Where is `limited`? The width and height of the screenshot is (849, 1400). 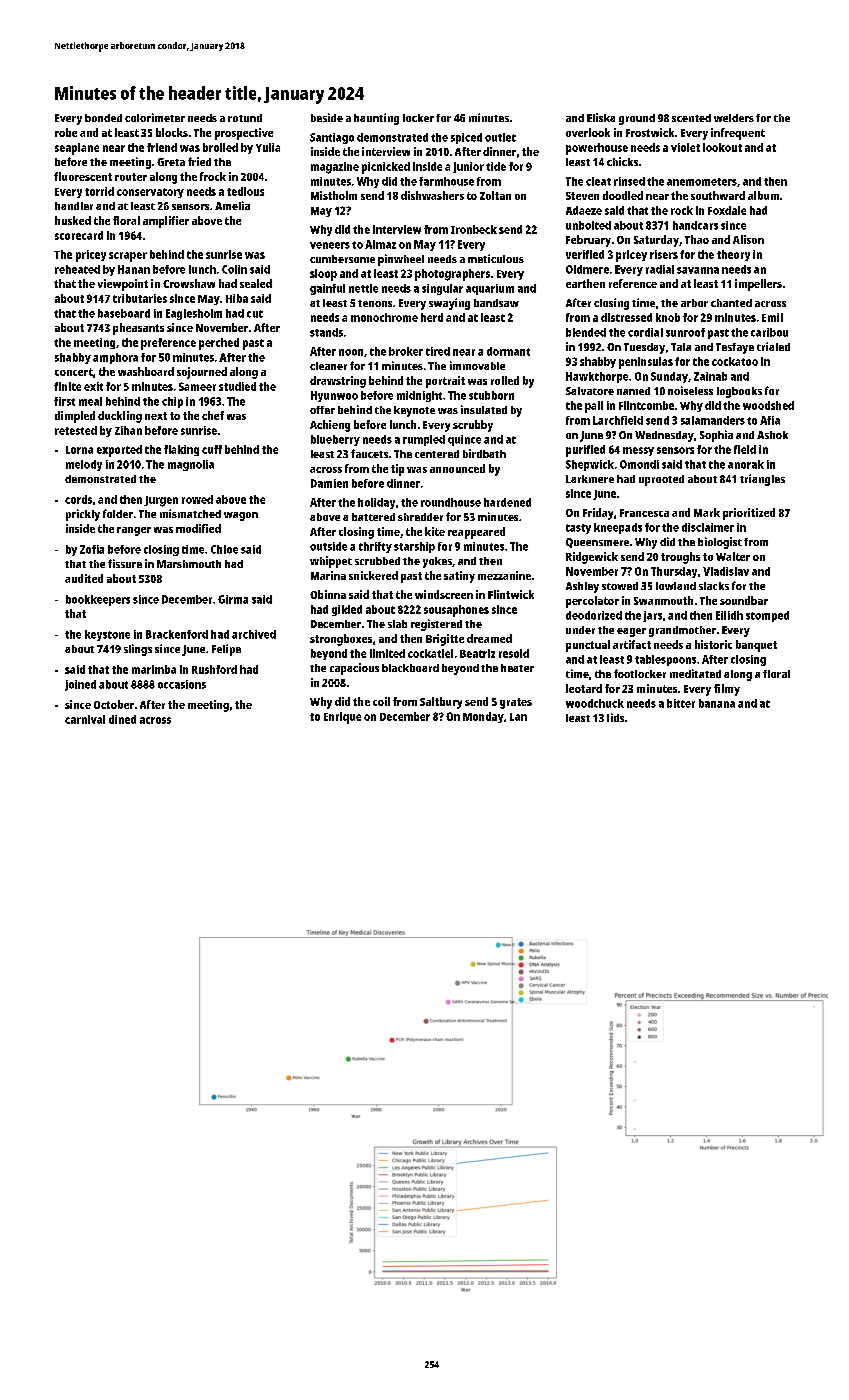 limited is located at coordinates (387, 653).
